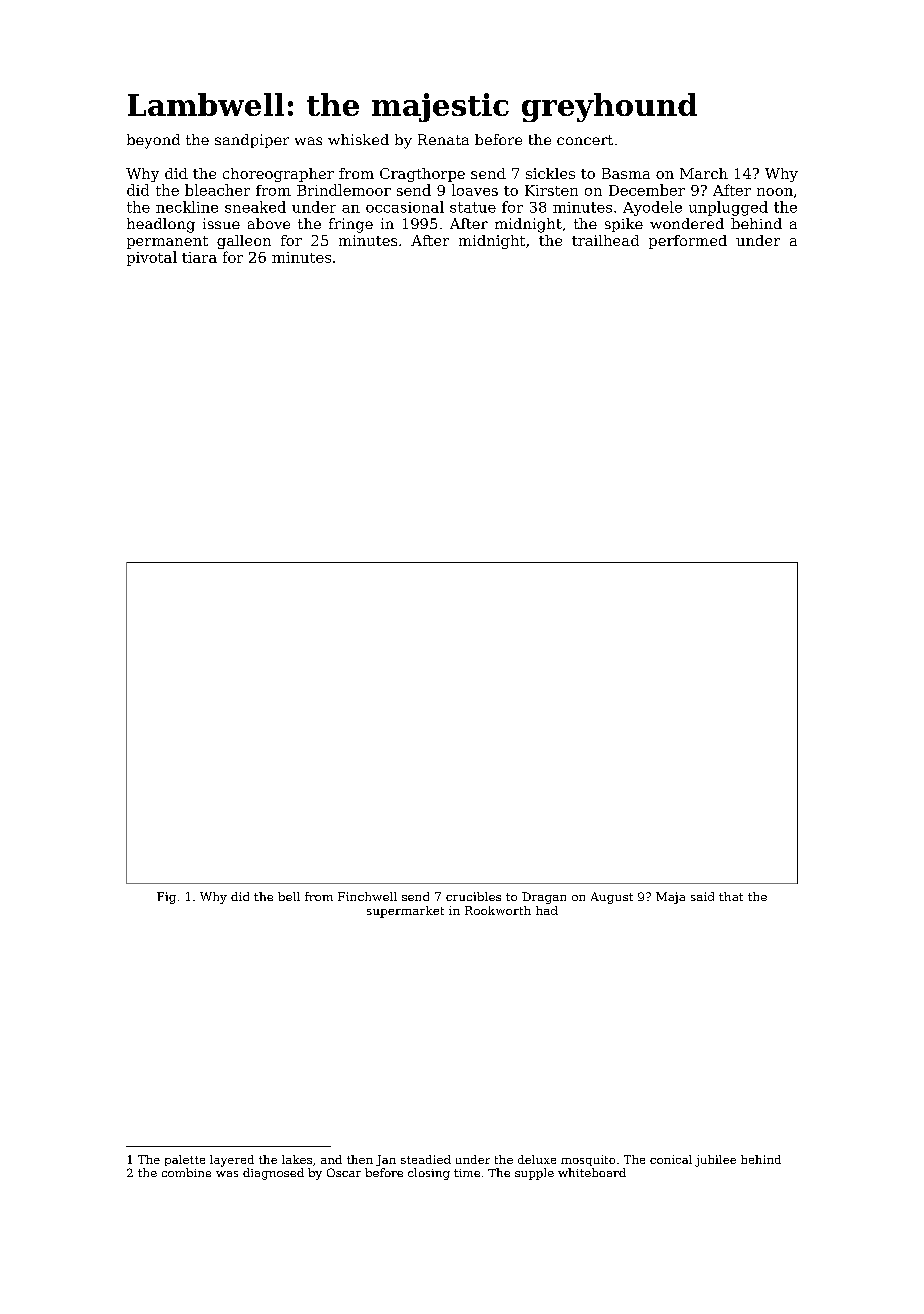 This image has width=924, height=1314. Describe the element at coordinates (297, 1159) in the image. I see `lakes` at that location.
